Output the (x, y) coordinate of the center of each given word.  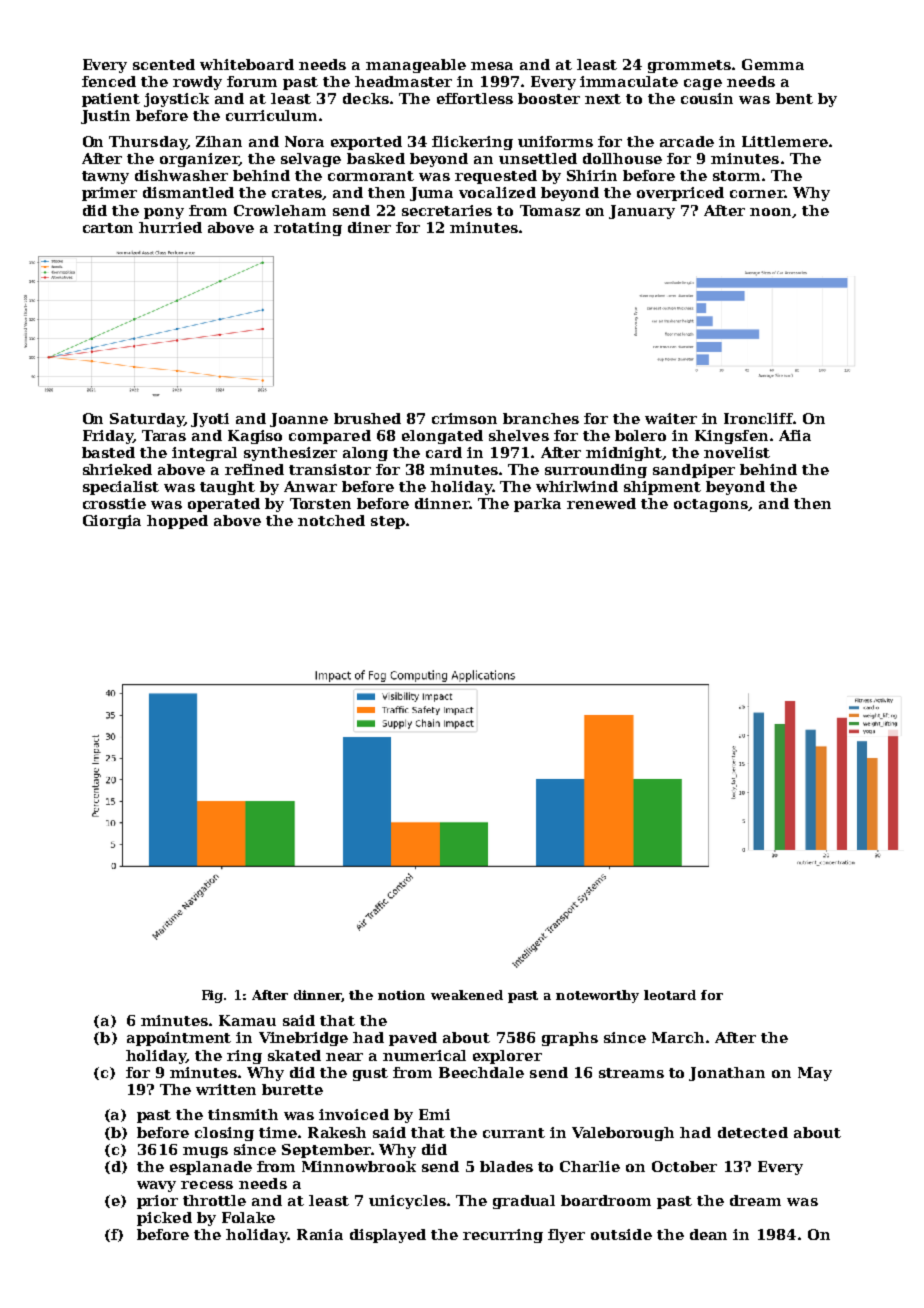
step (388, 522)
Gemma (773, 64)
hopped (177, 522)
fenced (109, 81)
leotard (670, 995)
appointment (179, 1039)
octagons (711, 505)
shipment (662, 488)
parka (537, 505)
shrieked (117, 469)
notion (401, 995)
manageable (416, 66)
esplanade (211, 1168)
